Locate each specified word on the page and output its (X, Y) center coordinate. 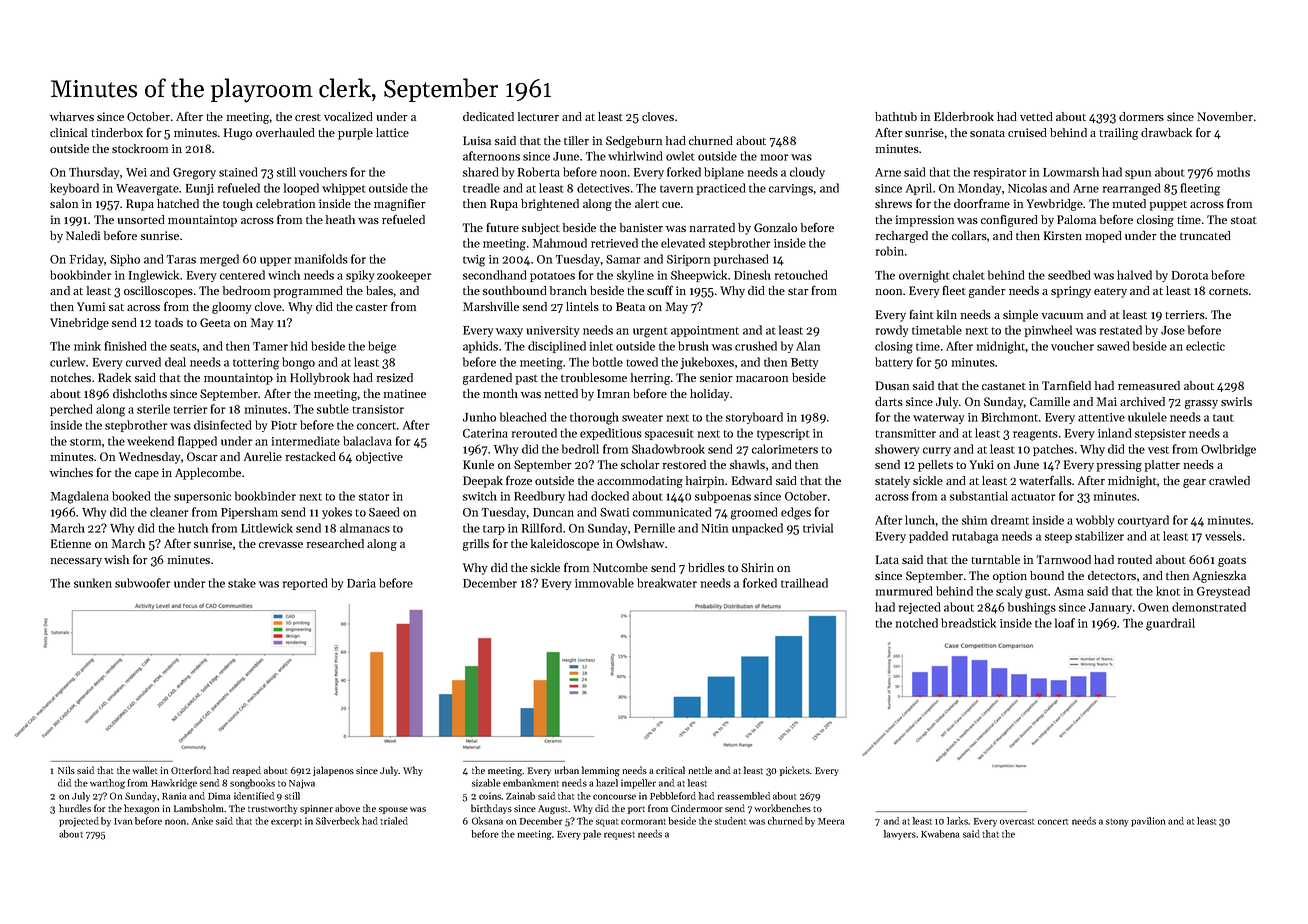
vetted (1036, 116)
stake (242, 583)
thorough (594, 418)
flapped (197, 442)
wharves (72, 116)
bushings (1032, 608)
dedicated (488, 116)
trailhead (804, 583)
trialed (394, 821)
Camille (1050, 401)
